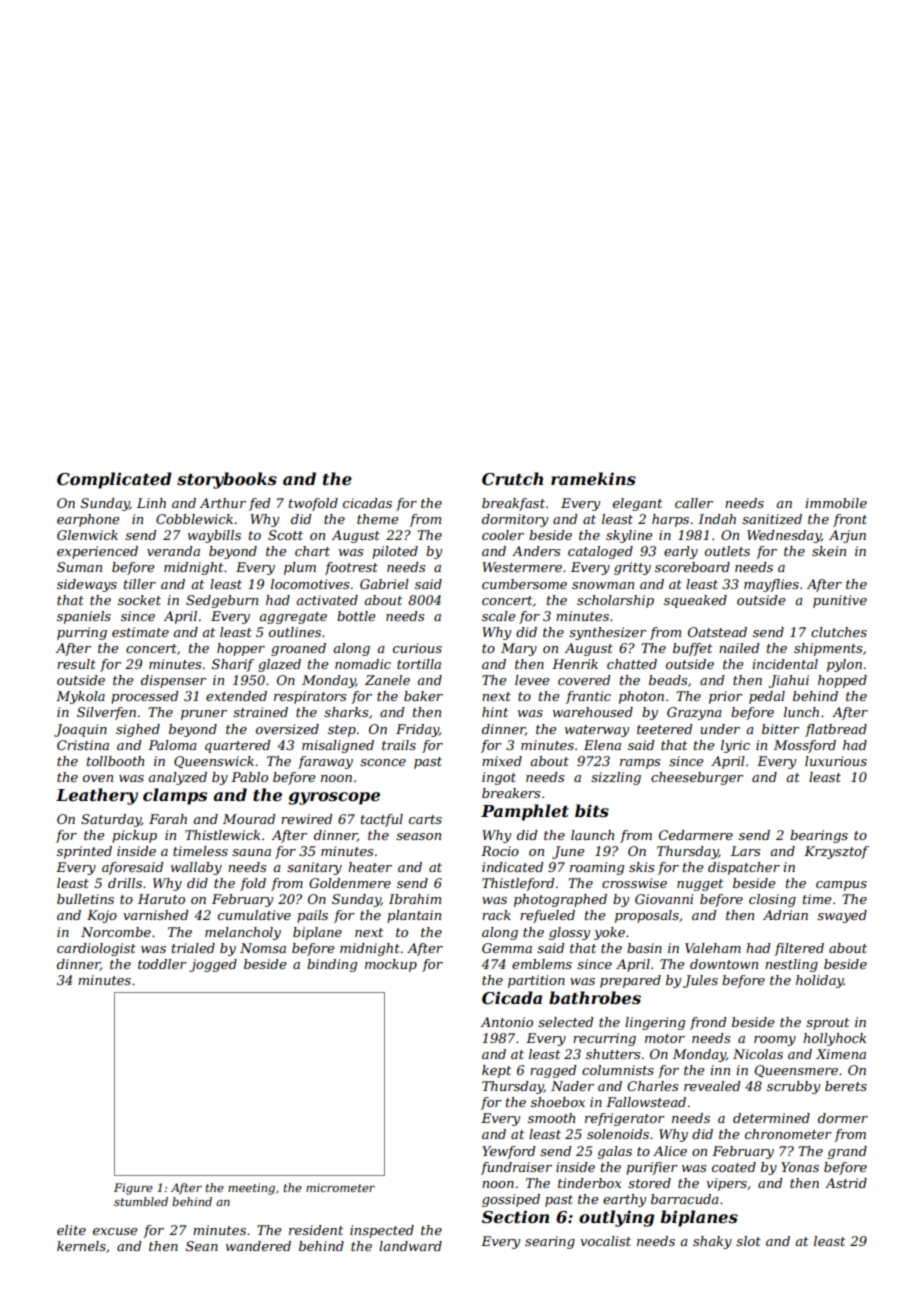  What do you see at coordinates (194, 519) in the screenshot?
I see `Cobblewick` at bounding box center [194, 519].
